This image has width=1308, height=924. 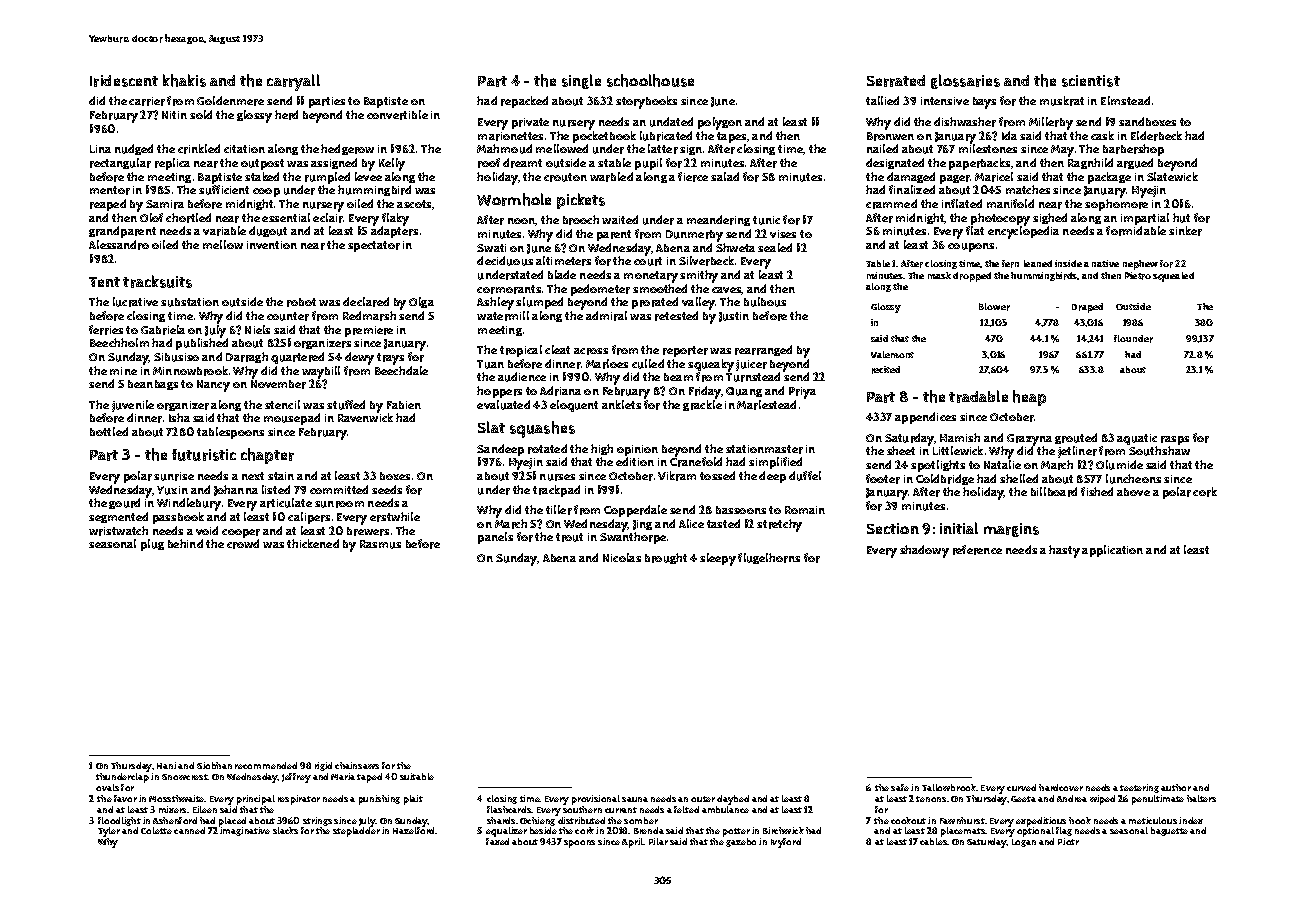 What do you see at coordinates (380, 544) in the image?
I see `Rasmus` at bounding box center [380, 544].
